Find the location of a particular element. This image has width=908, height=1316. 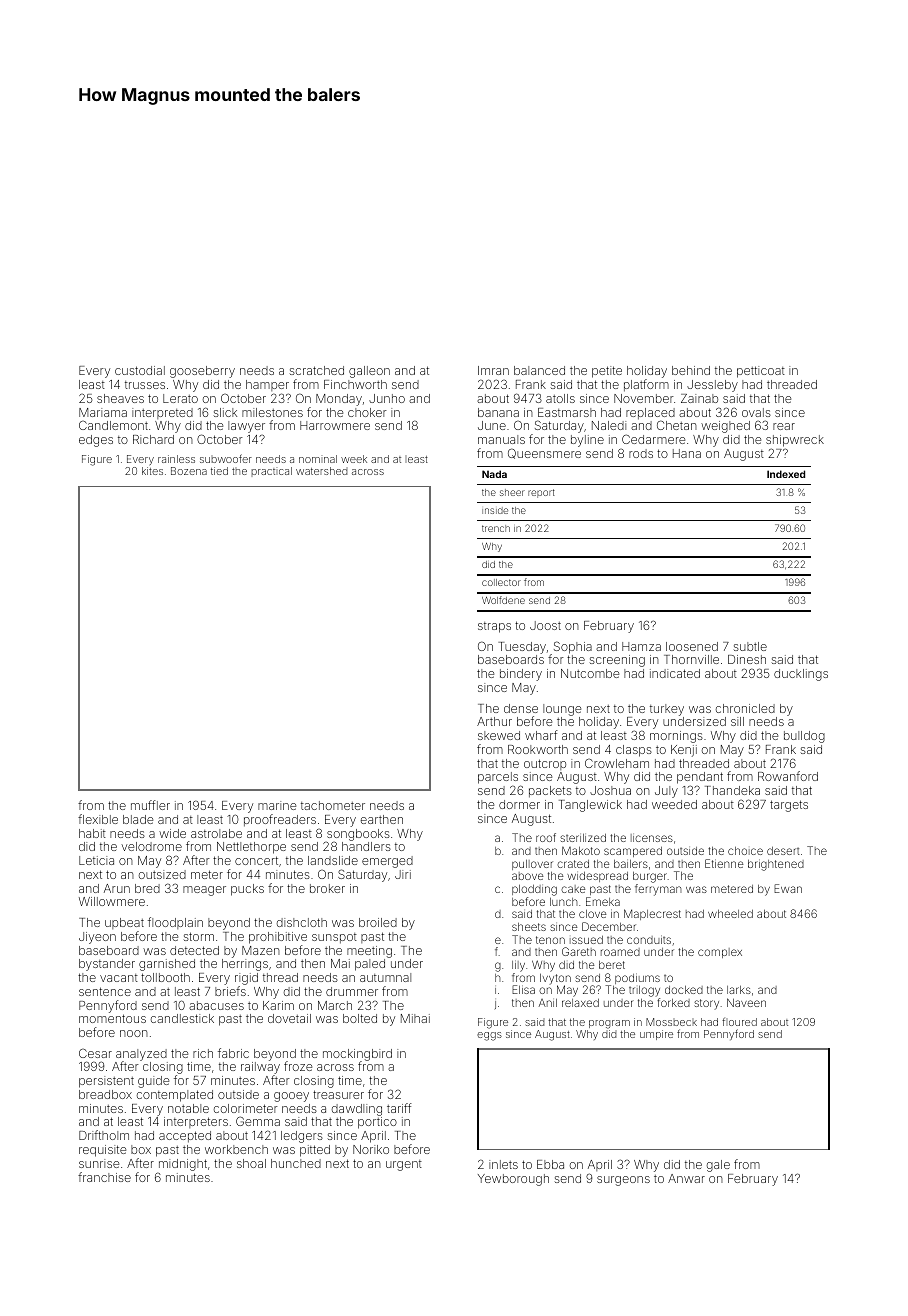

behind is located at coordinates (691, 370).
